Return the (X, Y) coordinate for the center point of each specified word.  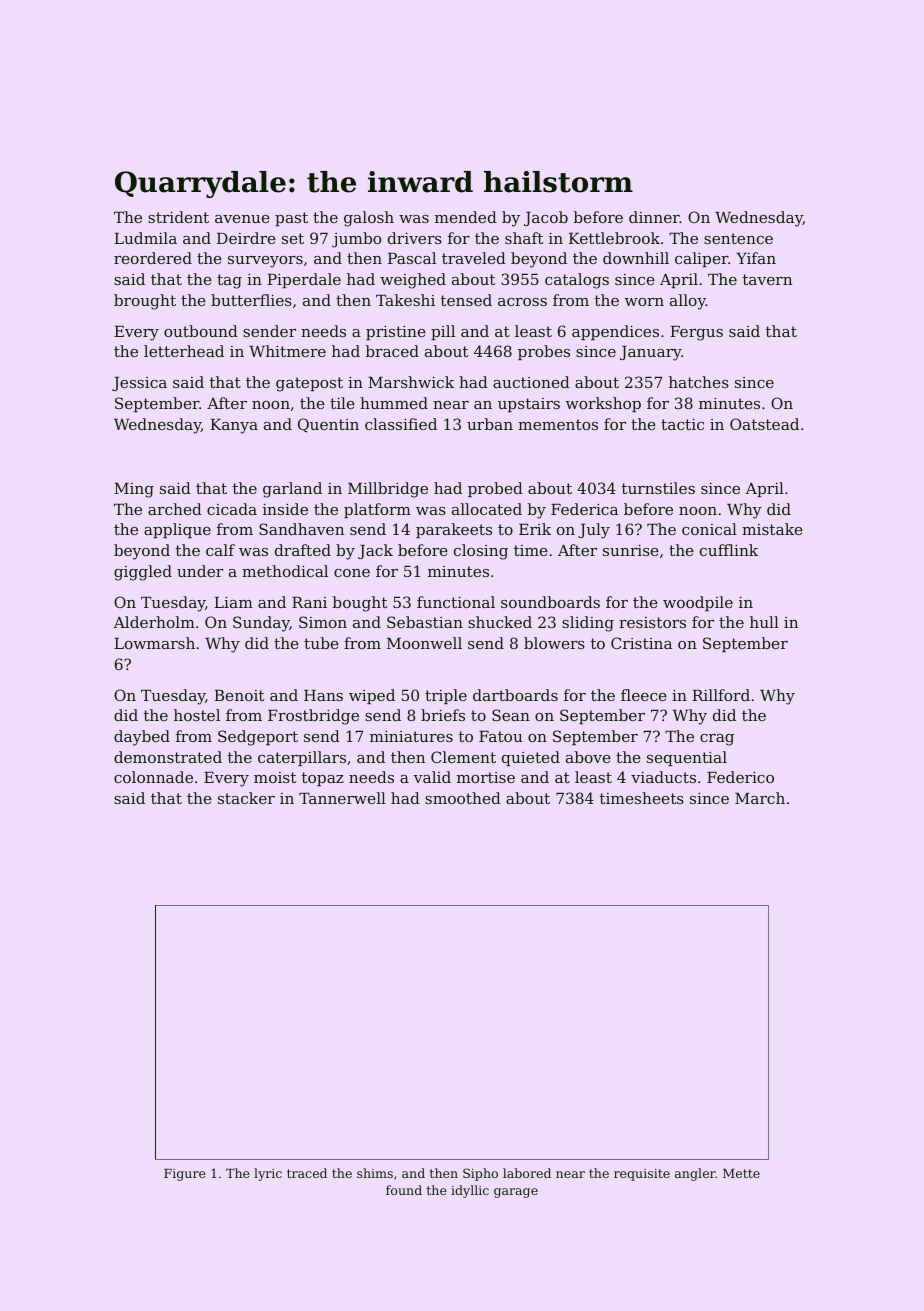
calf (220, 550)
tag (229, 281)
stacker (246, 798)
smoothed (463, 798)
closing (481, 552)
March (760, 798)
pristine (396, 333)
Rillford (721, 695)
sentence (738, 238)
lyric (268, 1174)
